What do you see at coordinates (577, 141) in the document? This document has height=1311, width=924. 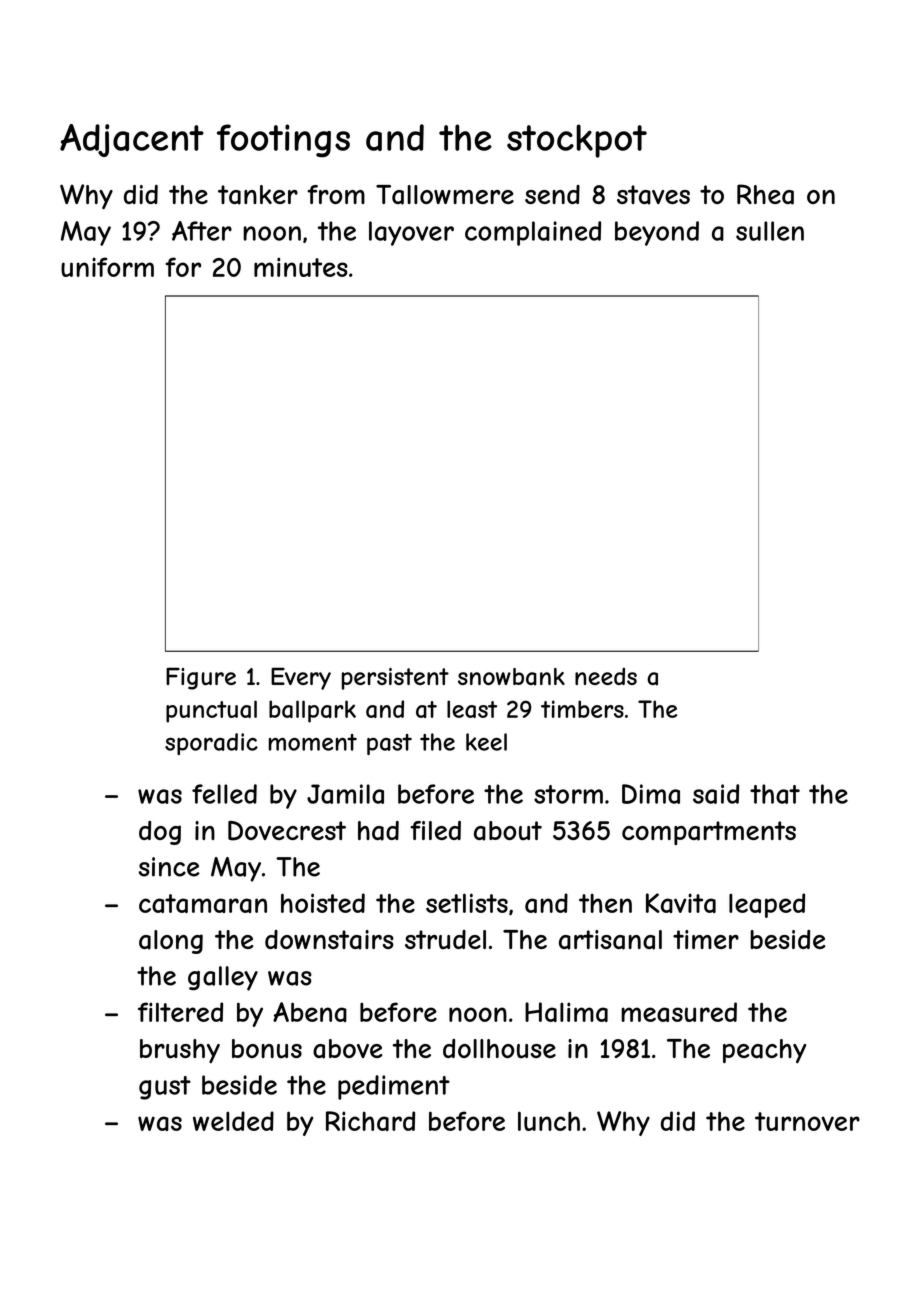 I see `stockpot` at bounding box center [577, 141].
